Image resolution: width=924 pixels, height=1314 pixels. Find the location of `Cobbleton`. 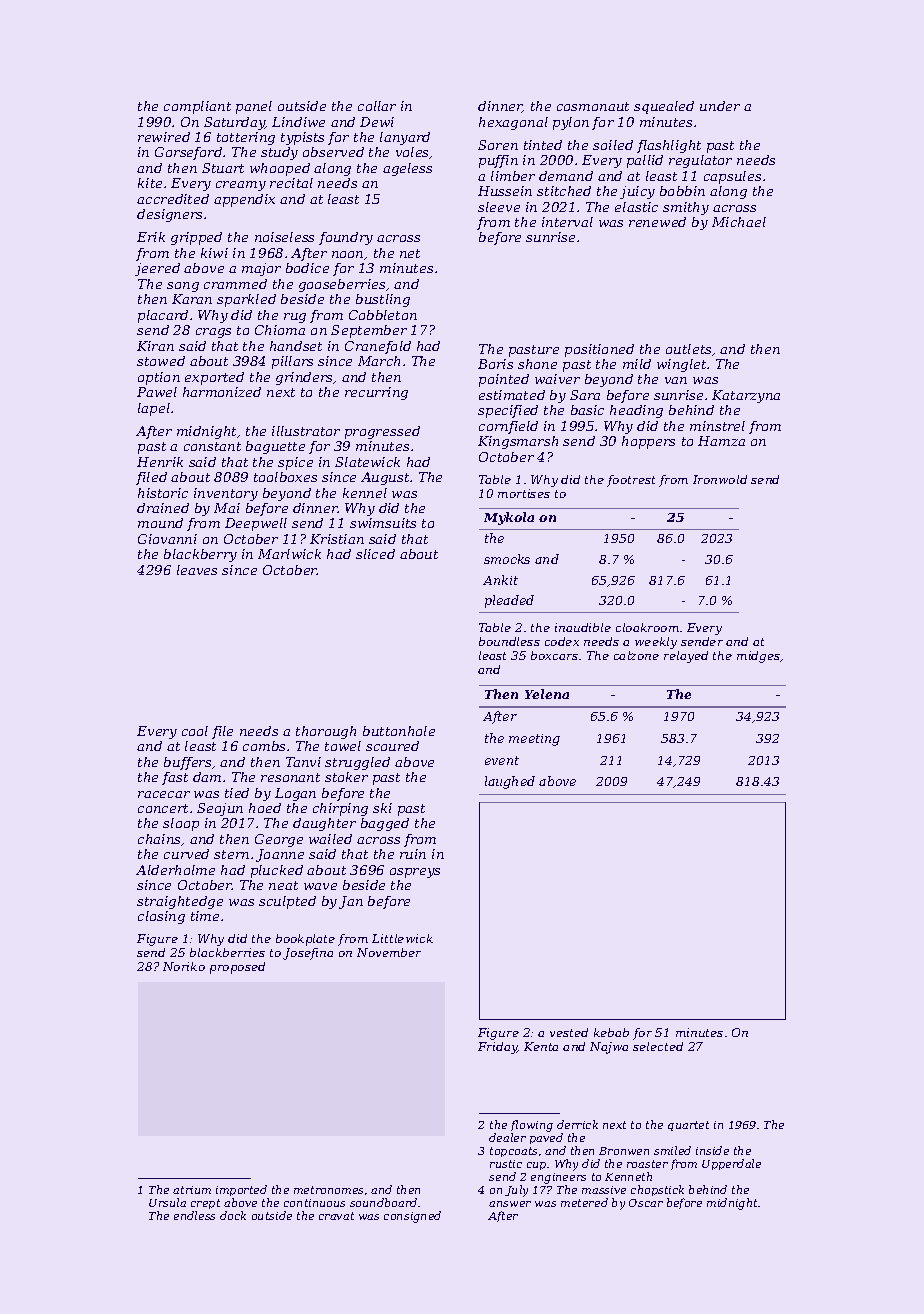

Cobbleton is located at coordinates (383, 315).
